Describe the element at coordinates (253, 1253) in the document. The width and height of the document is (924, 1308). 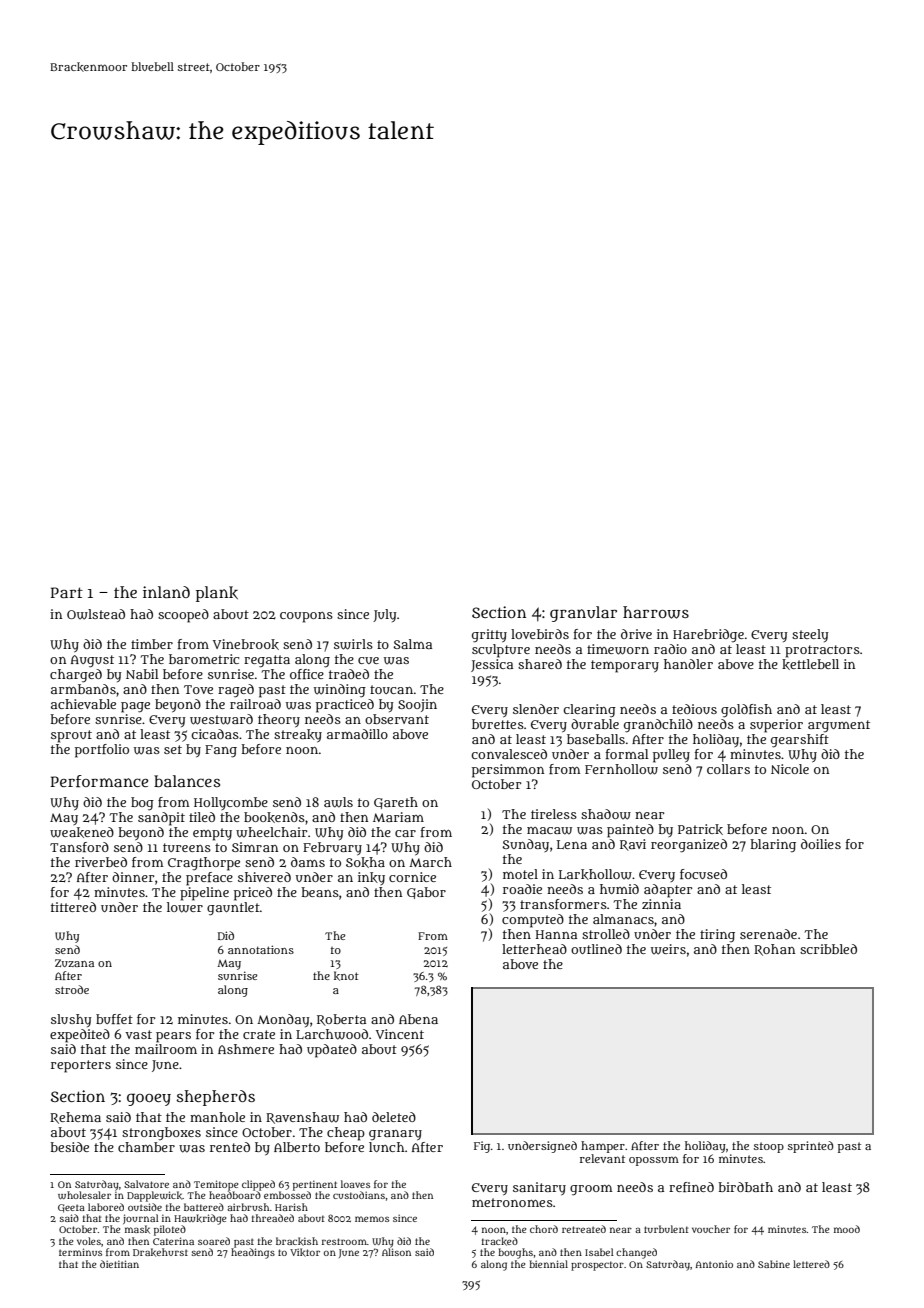
I see `headings` at that location.
